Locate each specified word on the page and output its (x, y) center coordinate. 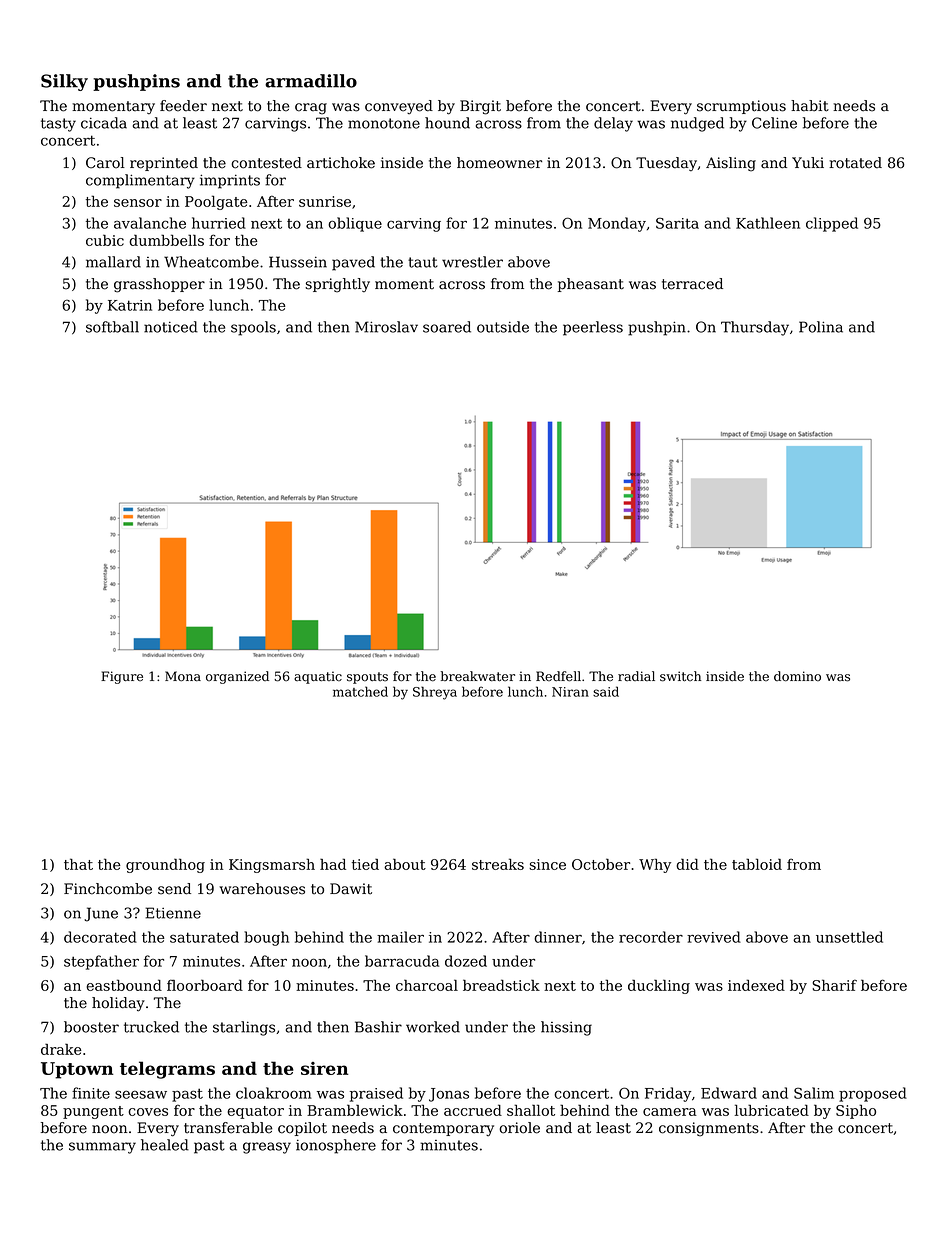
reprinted (164, 164)
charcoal (427, 985)
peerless (593, 328)
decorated (100, 937)
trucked (151, 1027)
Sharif (834, 985)
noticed (171, 327)
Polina (821, 327)
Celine (774, 123)
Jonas (449, 1095)
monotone (384, 123)
